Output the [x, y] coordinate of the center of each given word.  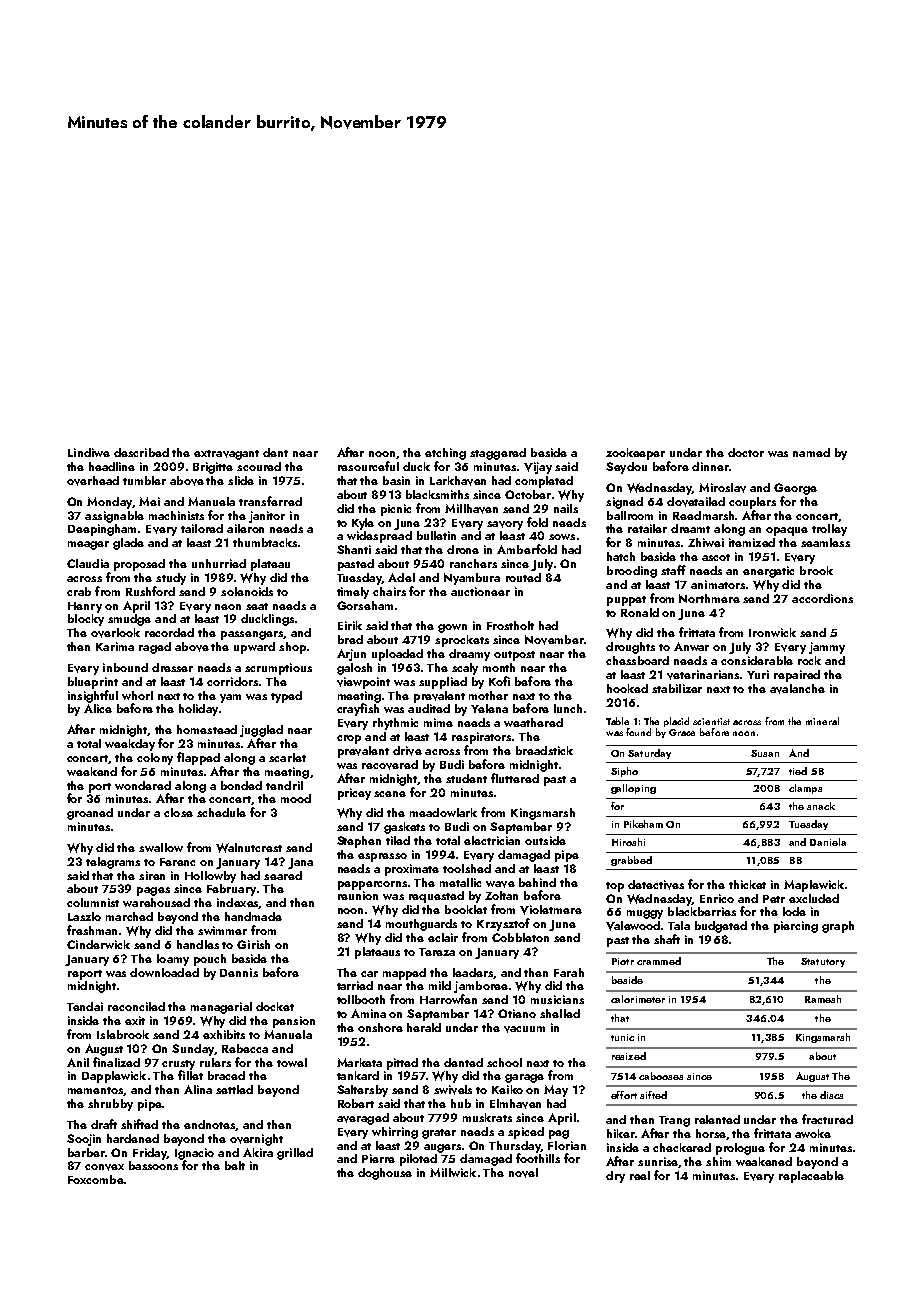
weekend [92, 771]
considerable [757, 660]
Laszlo [84, 916]
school [504, 1062]
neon [228, 607]
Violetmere [551, 910]
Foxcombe [96, 1179]
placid [676, 722]
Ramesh [823, 999]
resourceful [368, 466]
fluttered [515, 778]
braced [226, 1075]
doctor [746, 452]
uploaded [397, 655]
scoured [259, 466]
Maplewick [814, 886]
